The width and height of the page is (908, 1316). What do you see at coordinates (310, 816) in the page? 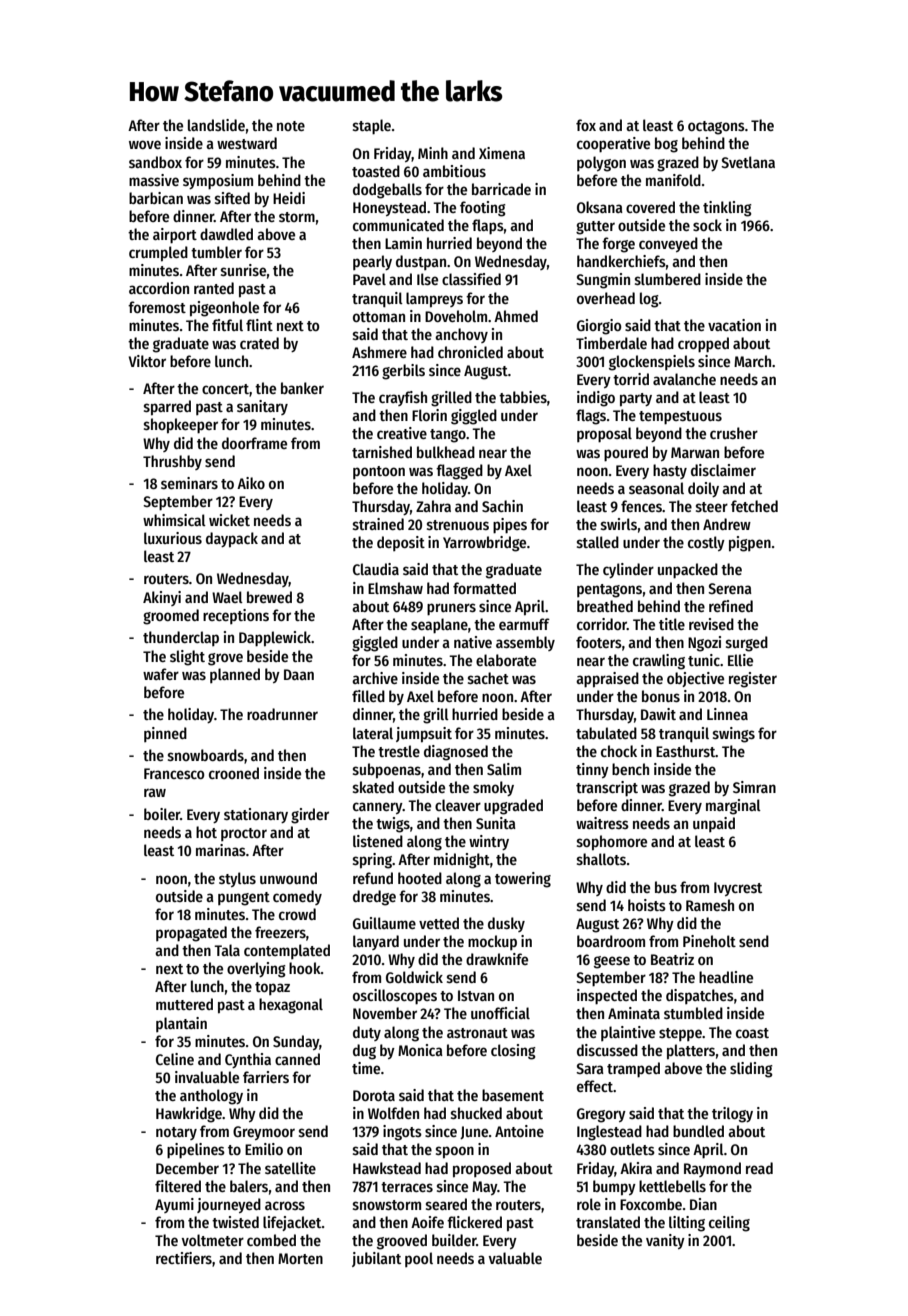
I see `girder` at bounding box center [310, 816].
